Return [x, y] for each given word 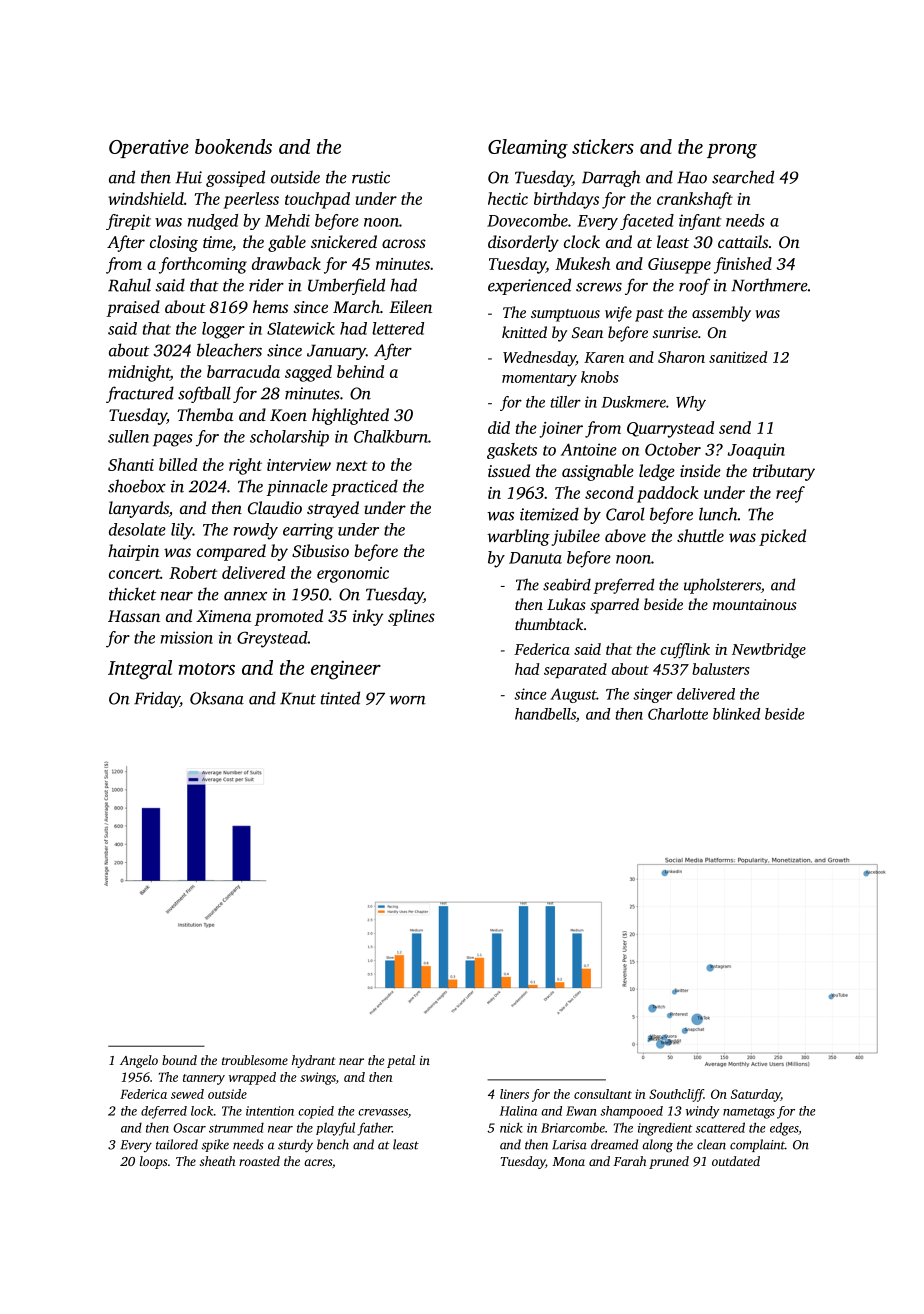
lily [182, 531]
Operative [149, 148]
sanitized [738, 357]
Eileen [410, 306]
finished [743, 265]
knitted [524, 332]
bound [179, 1060]
